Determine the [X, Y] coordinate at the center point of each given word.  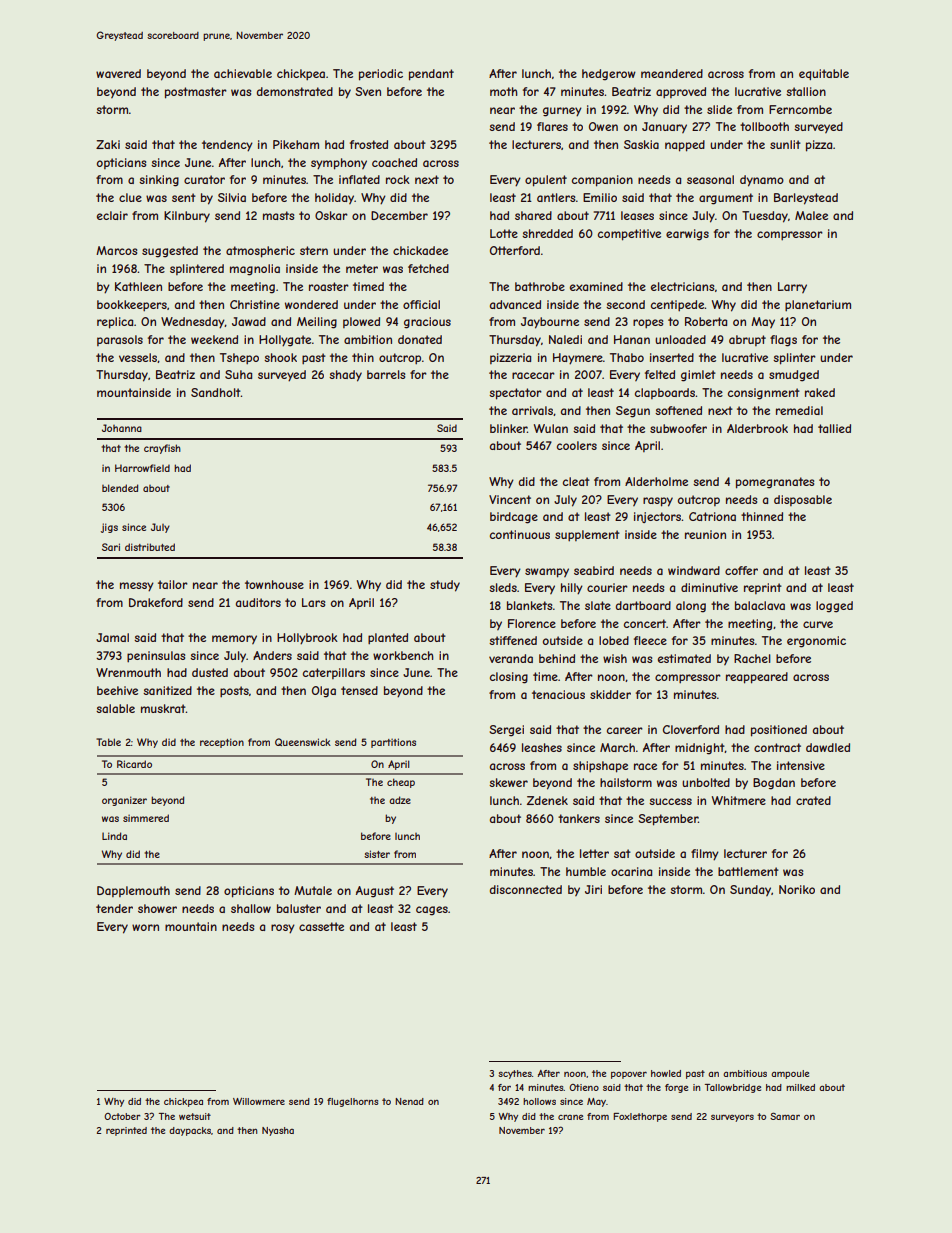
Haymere [578, 359]
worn [145, 927]
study [445, 586]
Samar [785, 1116]
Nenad [409, 1101]
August [375, 892]
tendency [227, 146]
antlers [556, 197]
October [122, 1116]
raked [820, 392]
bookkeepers [132, 306]
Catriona [712, 516]
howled [666, 1073]
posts [234, 692]
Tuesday [765, 217]
